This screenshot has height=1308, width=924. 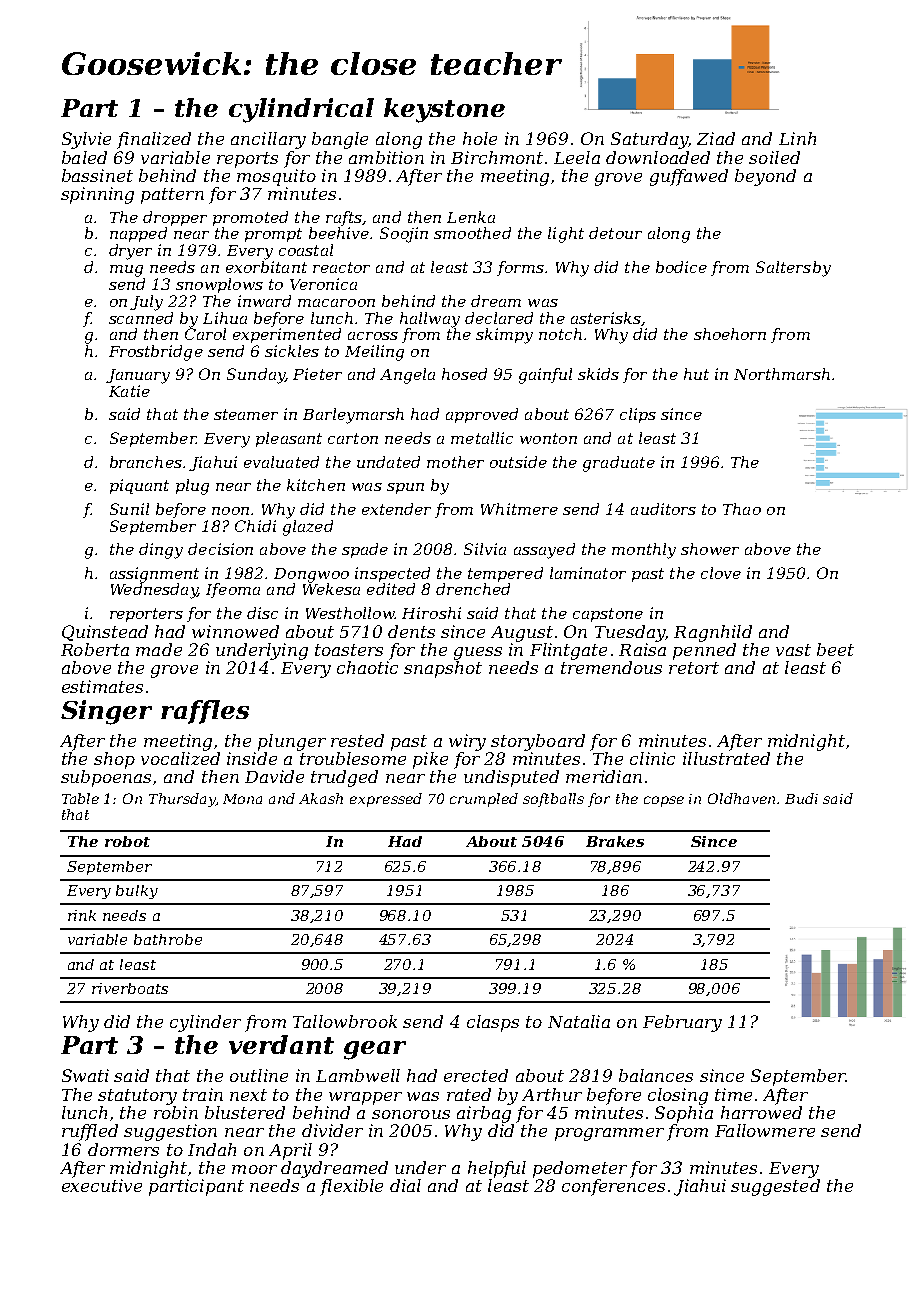 What do you see at coordinates (102, 686) in the screenshot?
I see `estimates` at bounding box center [102, 686].
